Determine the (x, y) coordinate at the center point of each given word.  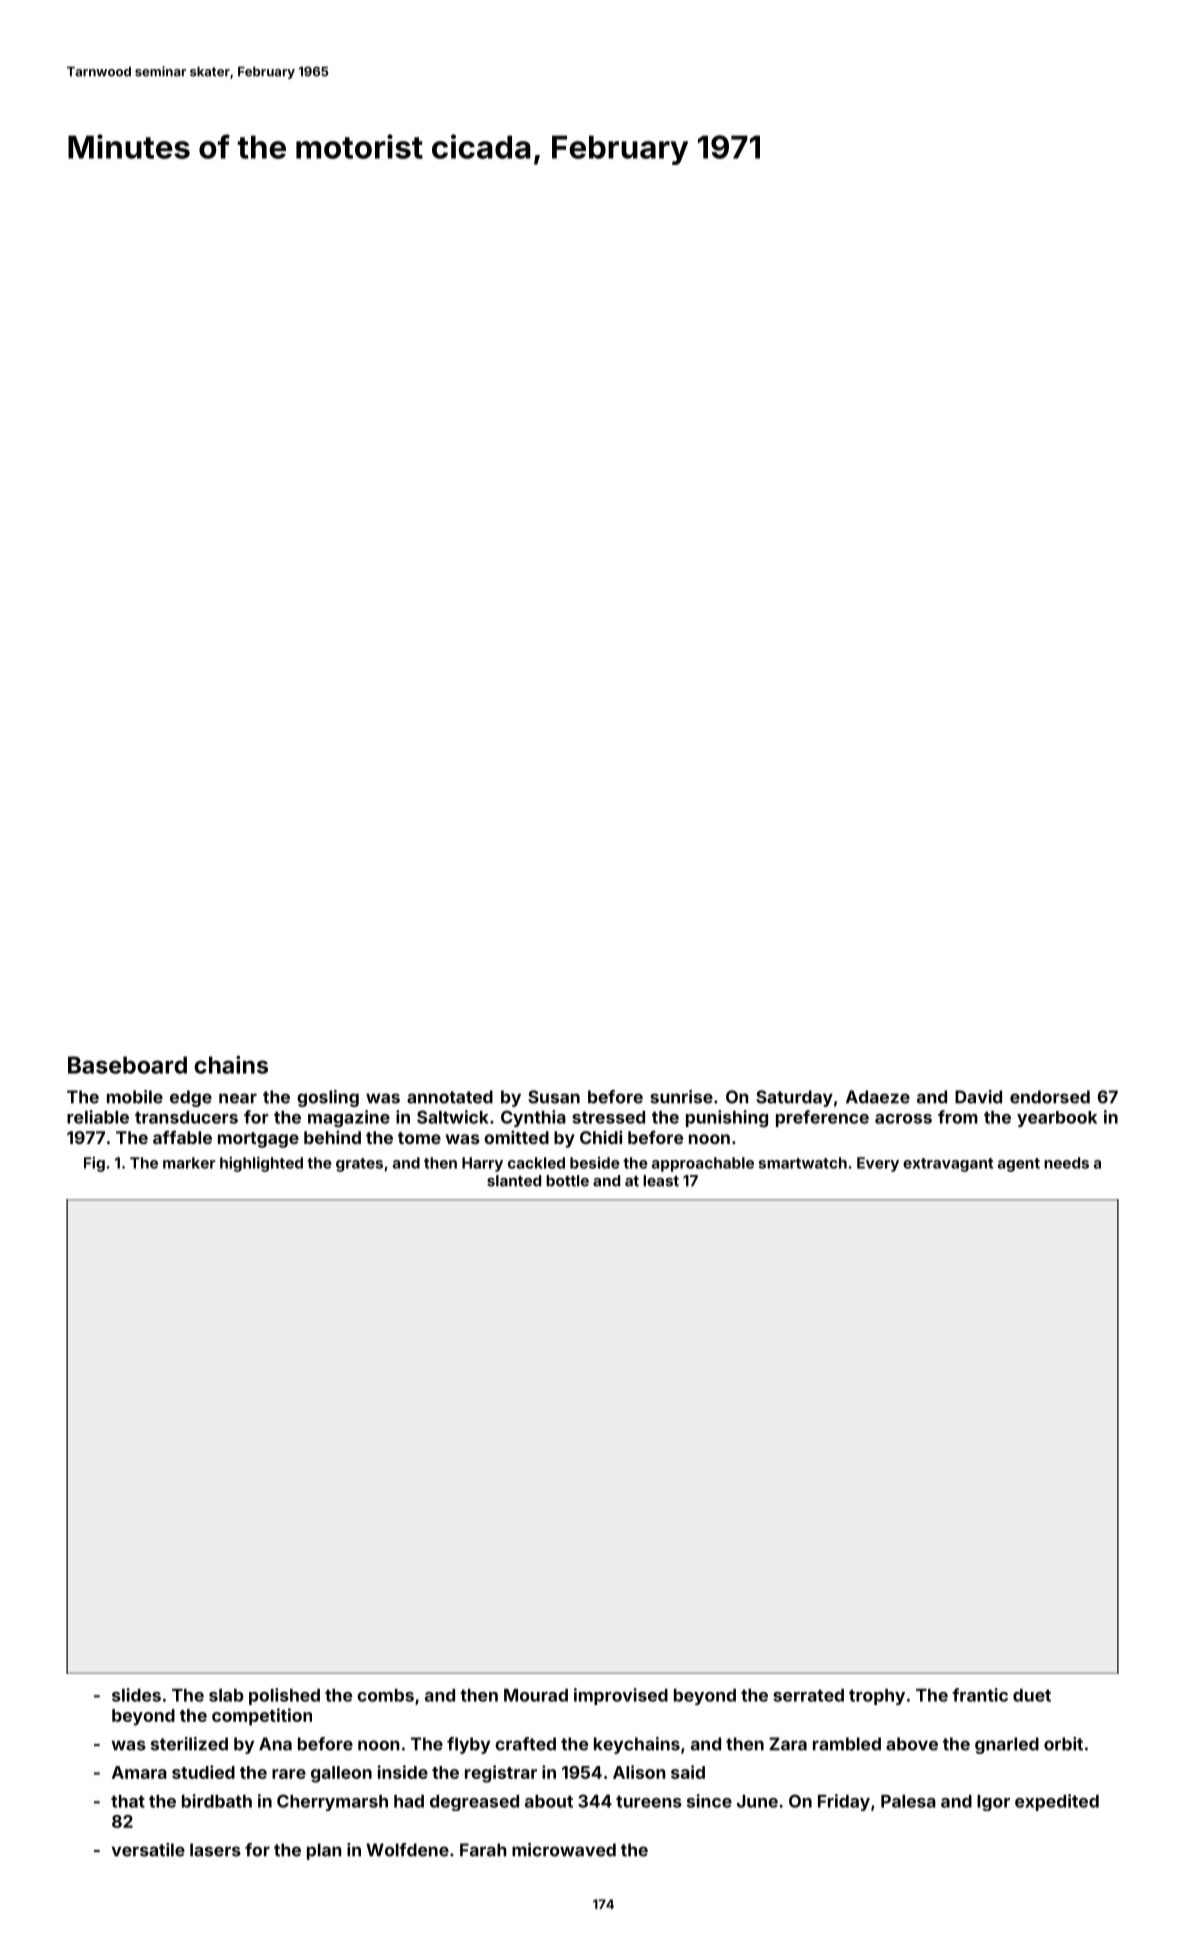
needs (1066, 1163)
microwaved (564, 1850)
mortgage (258, 1140)
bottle (567, 1181)
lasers (215, 1850)
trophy (877, 1697)
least (661, 1181)
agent (1019, 1165)
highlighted (261, 1164)
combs (385, 1695)
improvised (621, 1696)
